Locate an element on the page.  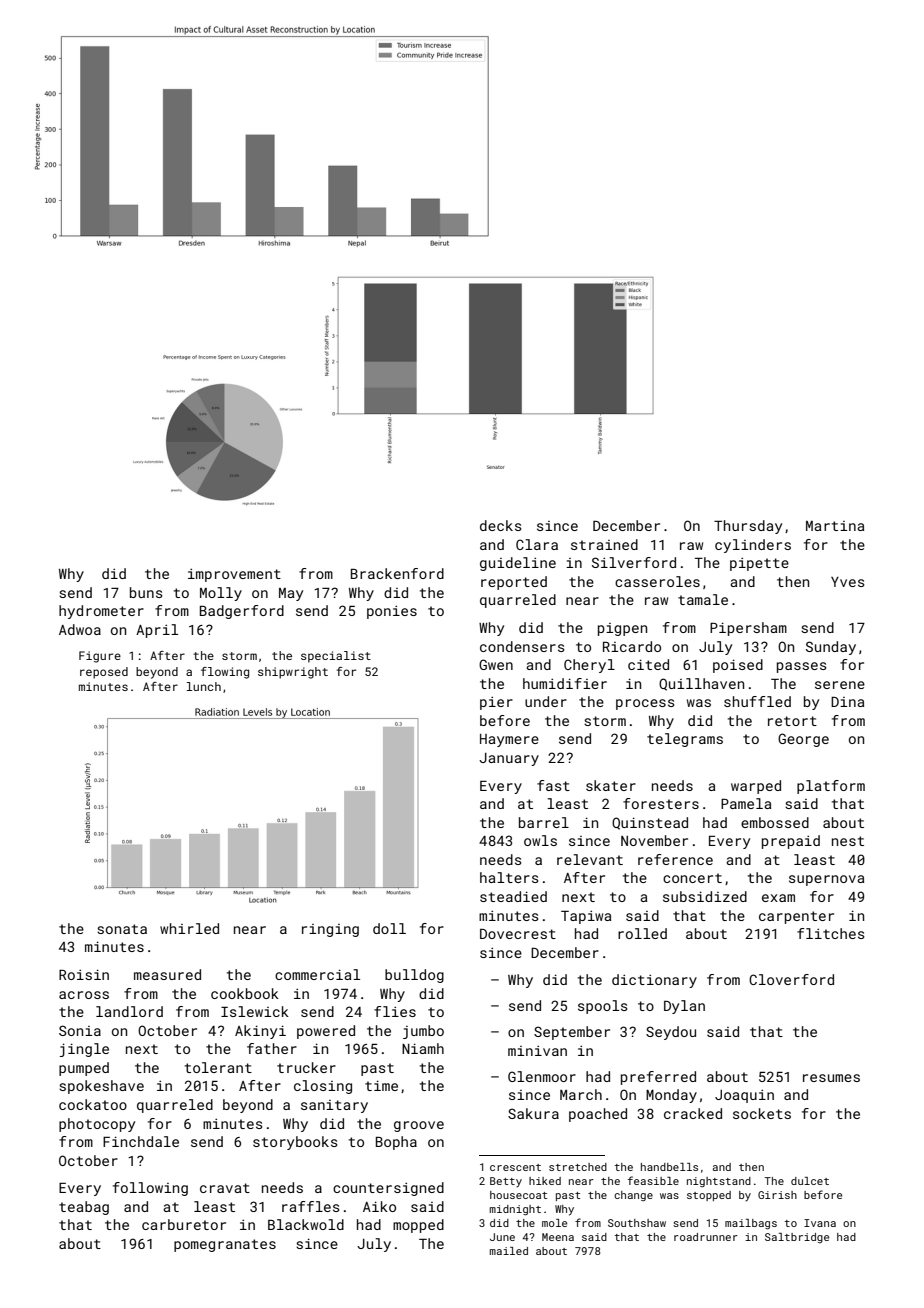
hydrometer is located at coordinates (101, 612).
